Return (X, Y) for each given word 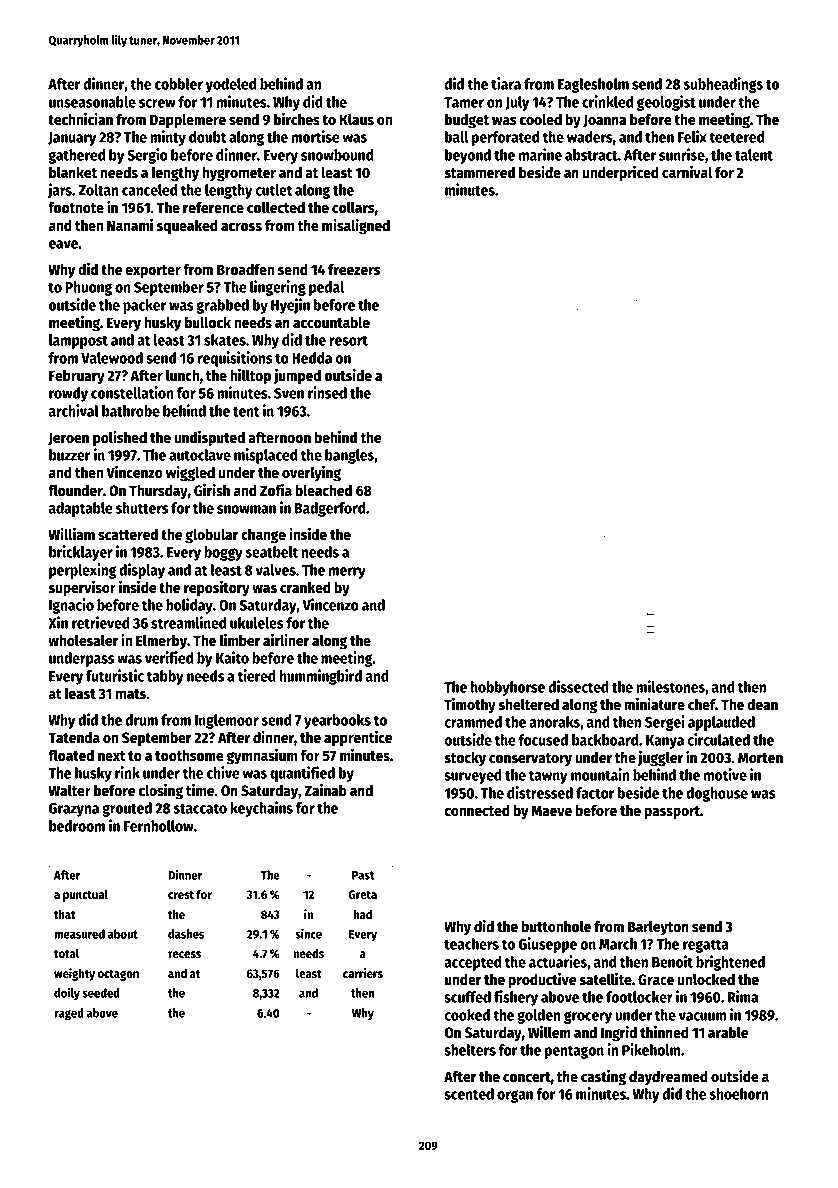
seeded (101, 993)
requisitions (235, 359)
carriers (363, 973)
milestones (670, 686)
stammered (479, 172)
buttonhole (556, 926)
